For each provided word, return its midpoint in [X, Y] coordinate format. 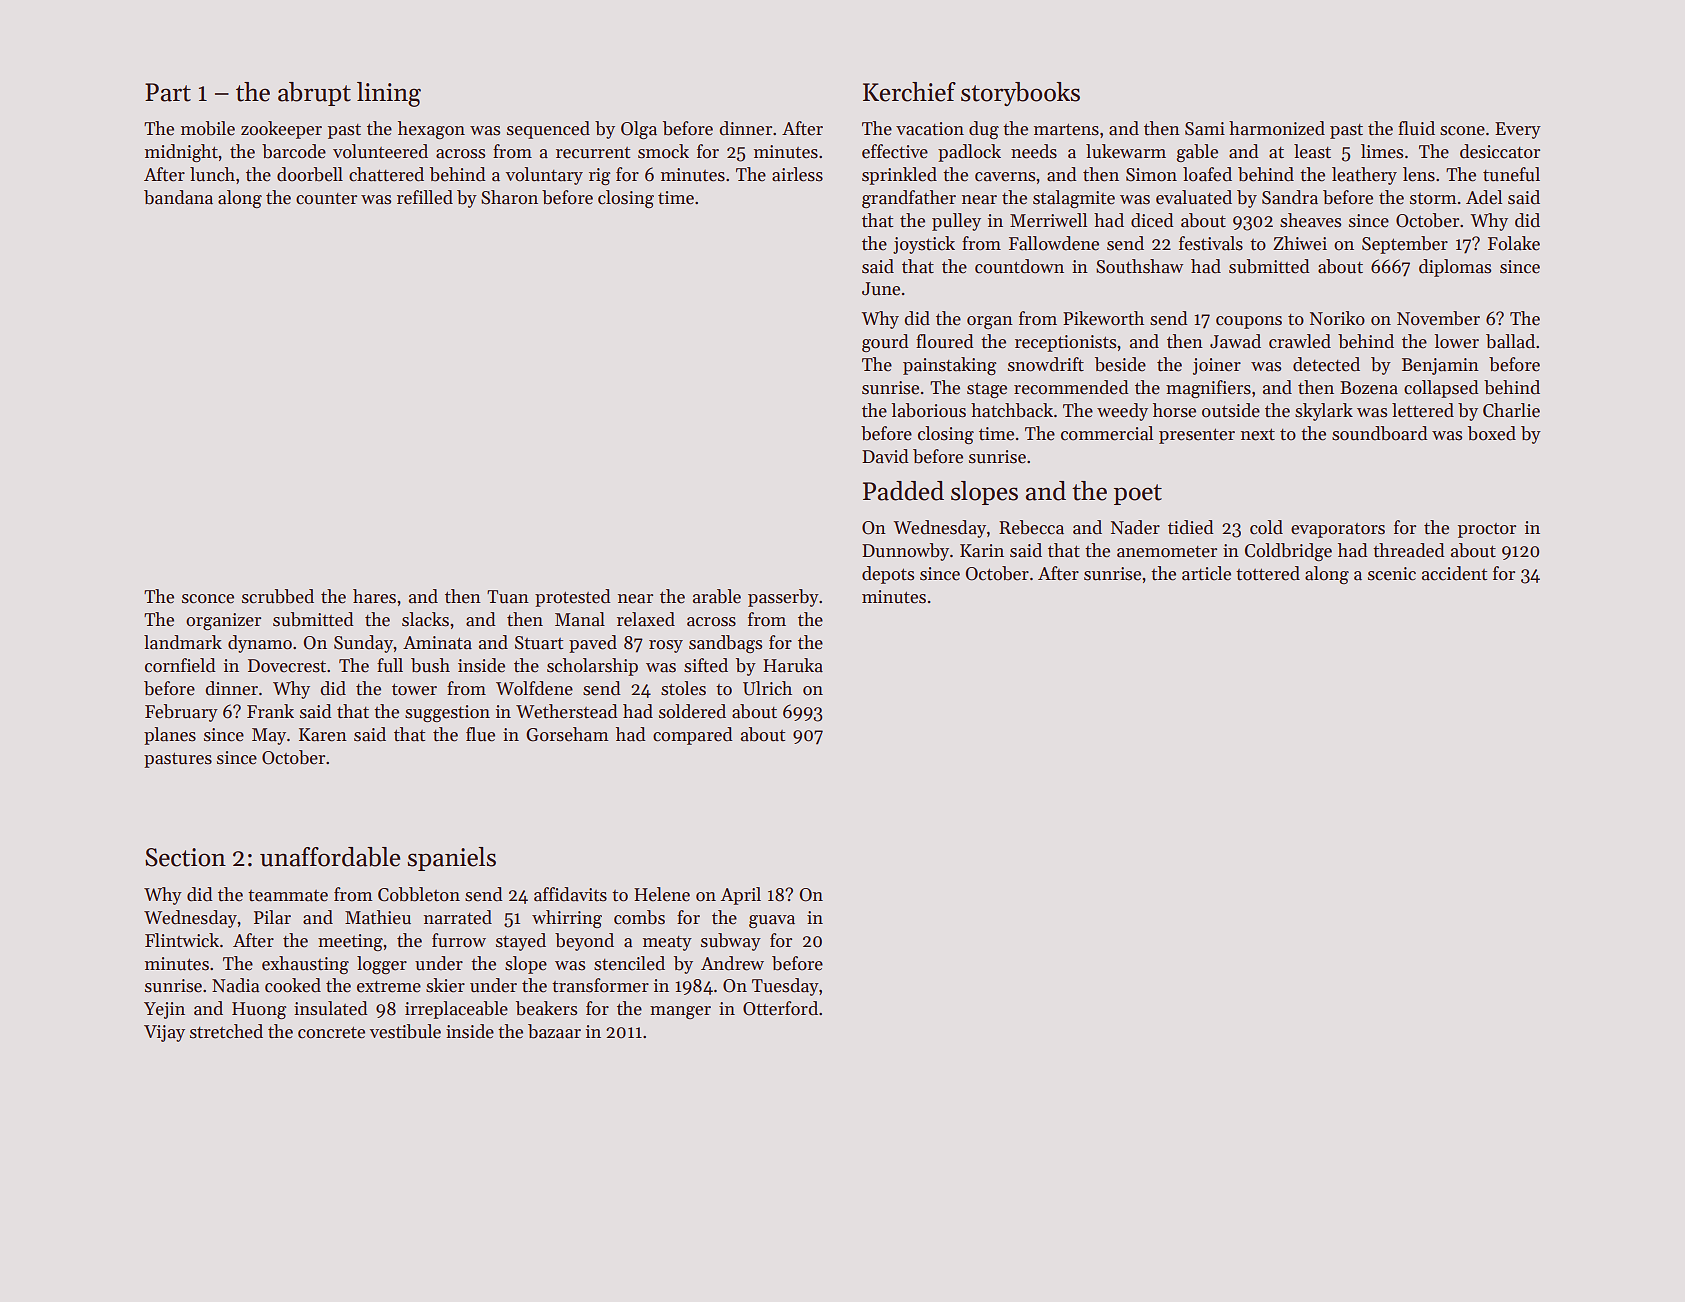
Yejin [164, 1010]
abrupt [314, 94]
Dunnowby [905, 552]
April [741, 896]
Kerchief [909, 92]
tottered [1268, 573]
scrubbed [278, 596]
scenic [1392, 574]
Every [1518, 130]
